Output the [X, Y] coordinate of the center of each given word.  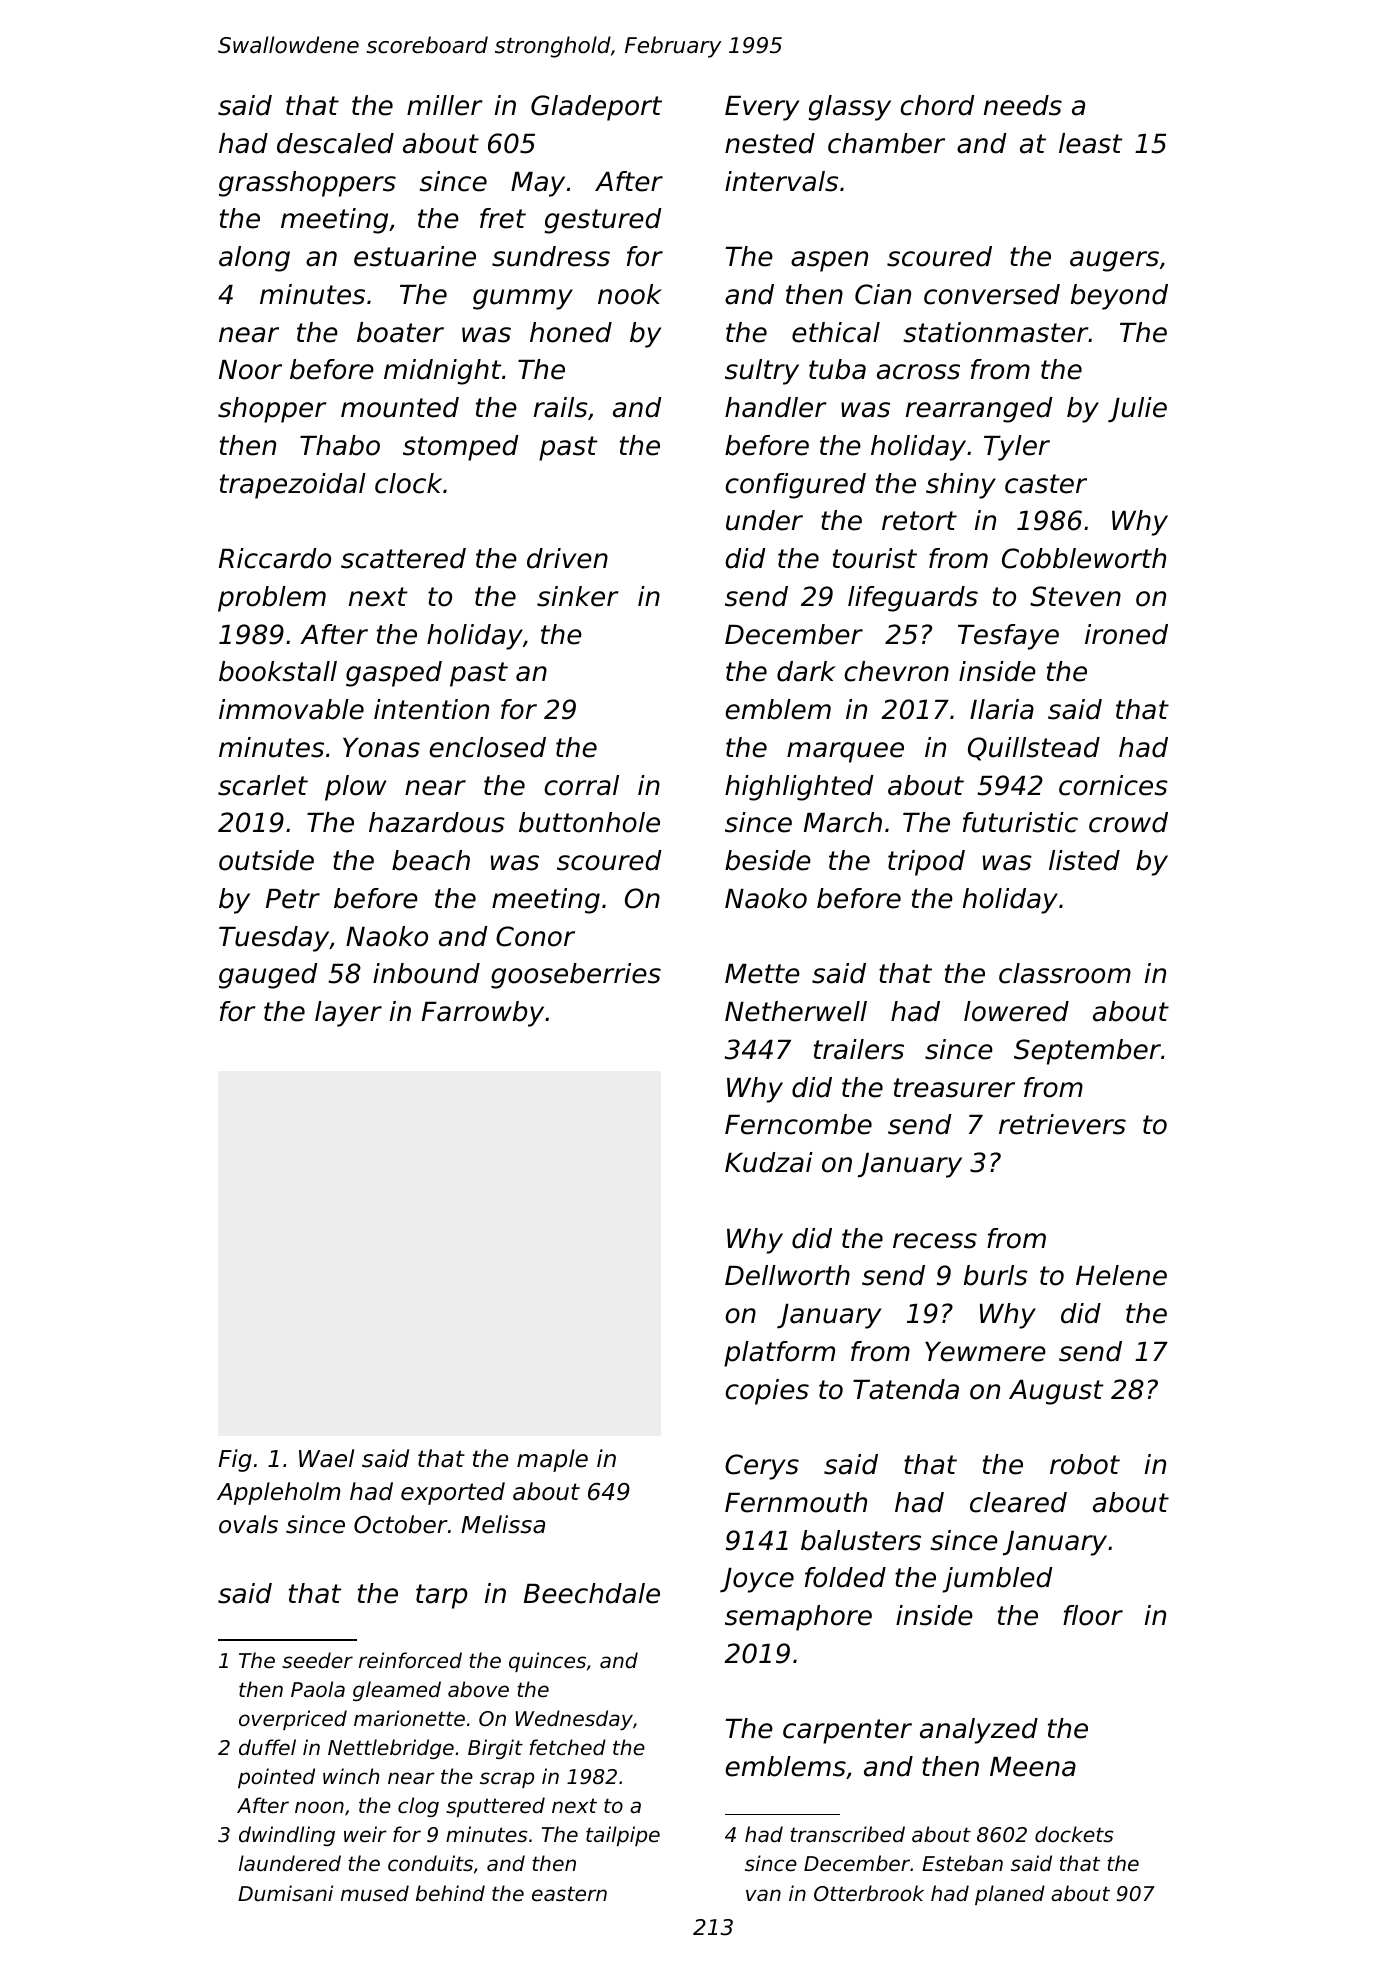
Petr [293, 899]
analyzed [979, 1731]
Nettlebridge [391, 1749]
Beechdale [592, 1593]
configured [795, 486]
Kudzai [769, 1162]
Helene [1121, 1275]
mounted [400, 407]
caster [1046, 484]
